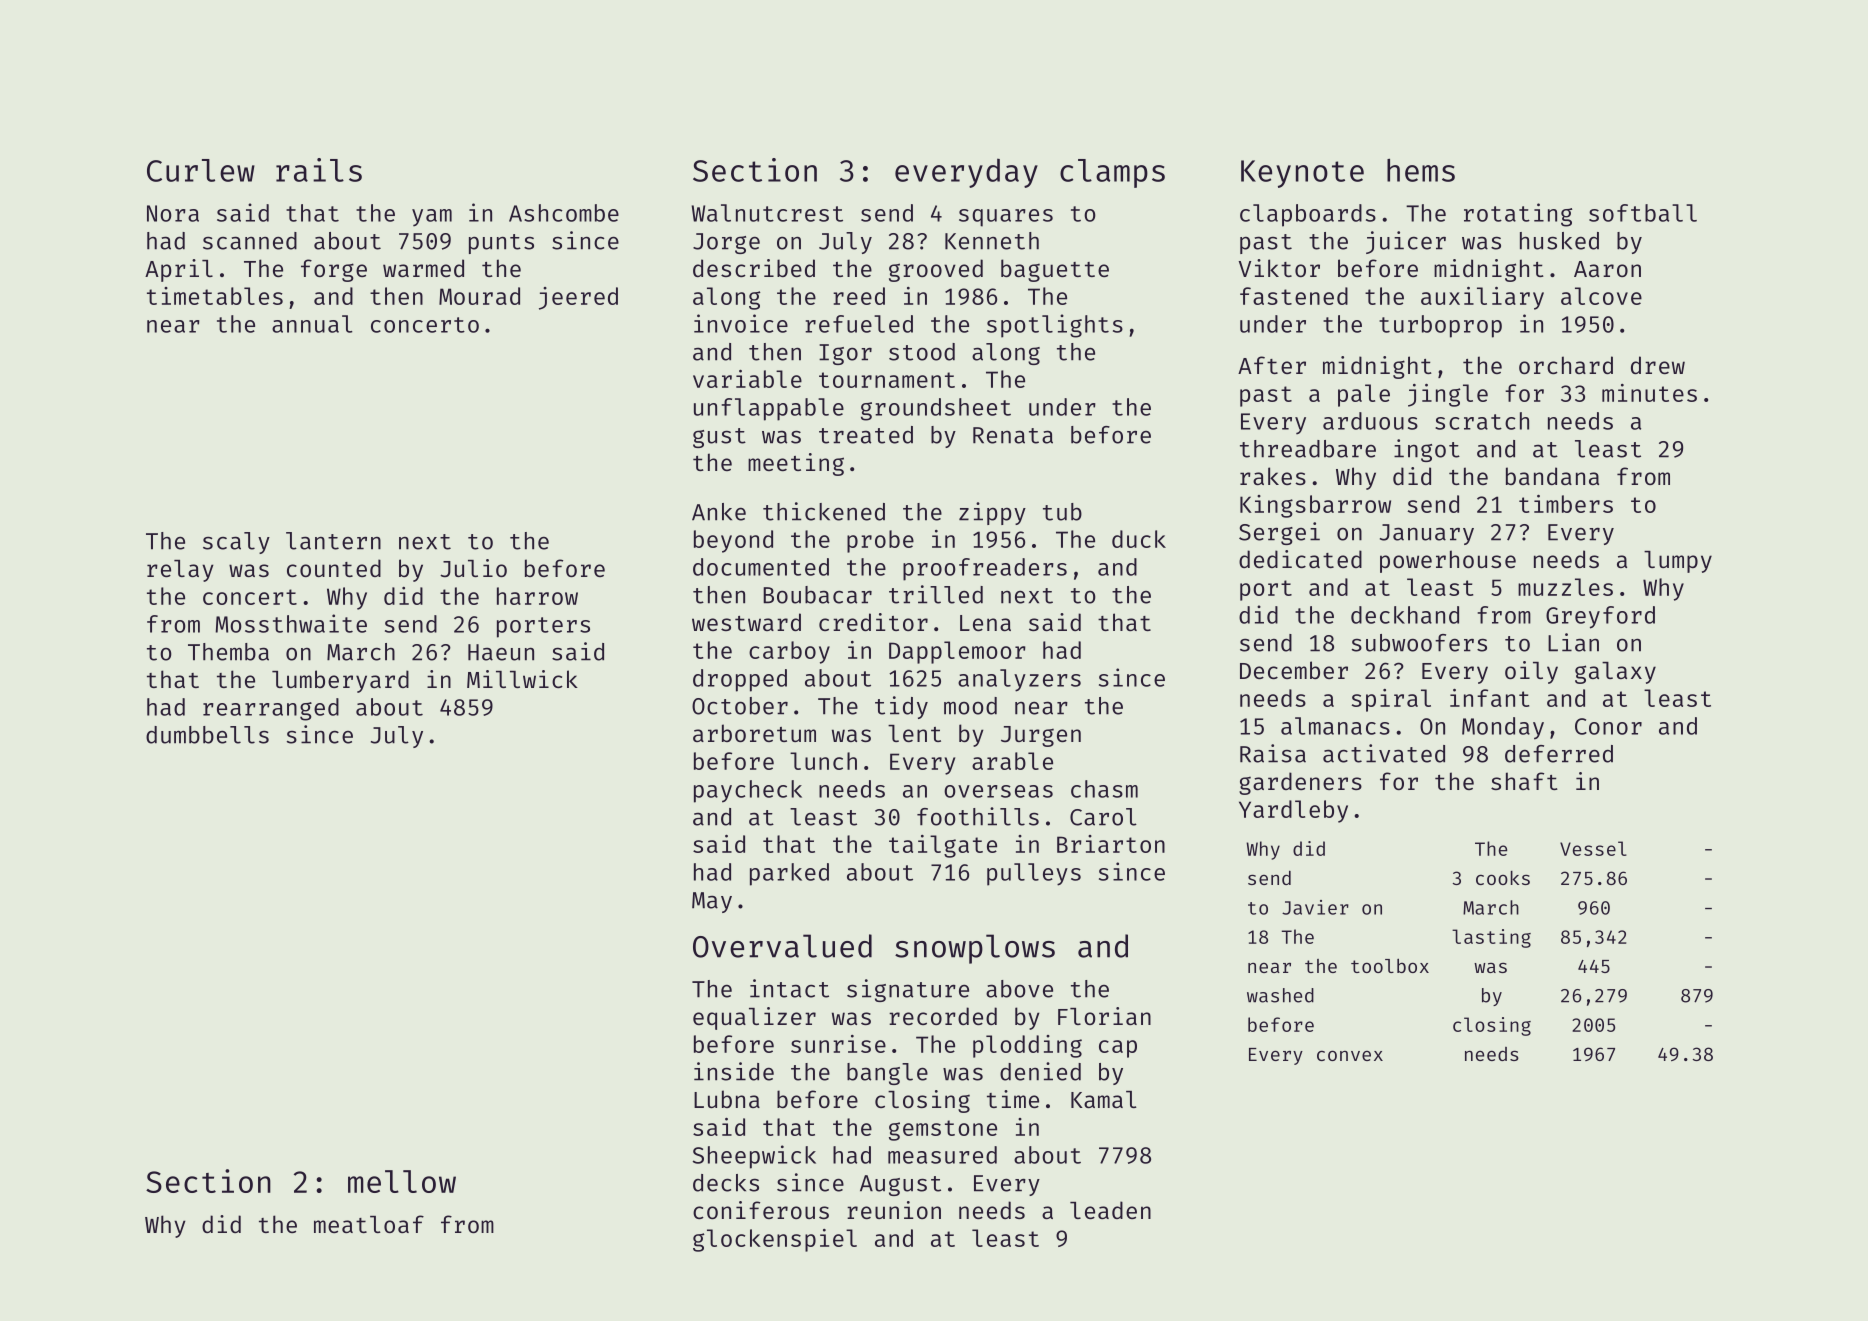 The width and height of the screenshot is (1868, 1321). What do you see at coordinates (432, 218) in the screenshot?
I see `yam` at bounding box center [432, 218].
